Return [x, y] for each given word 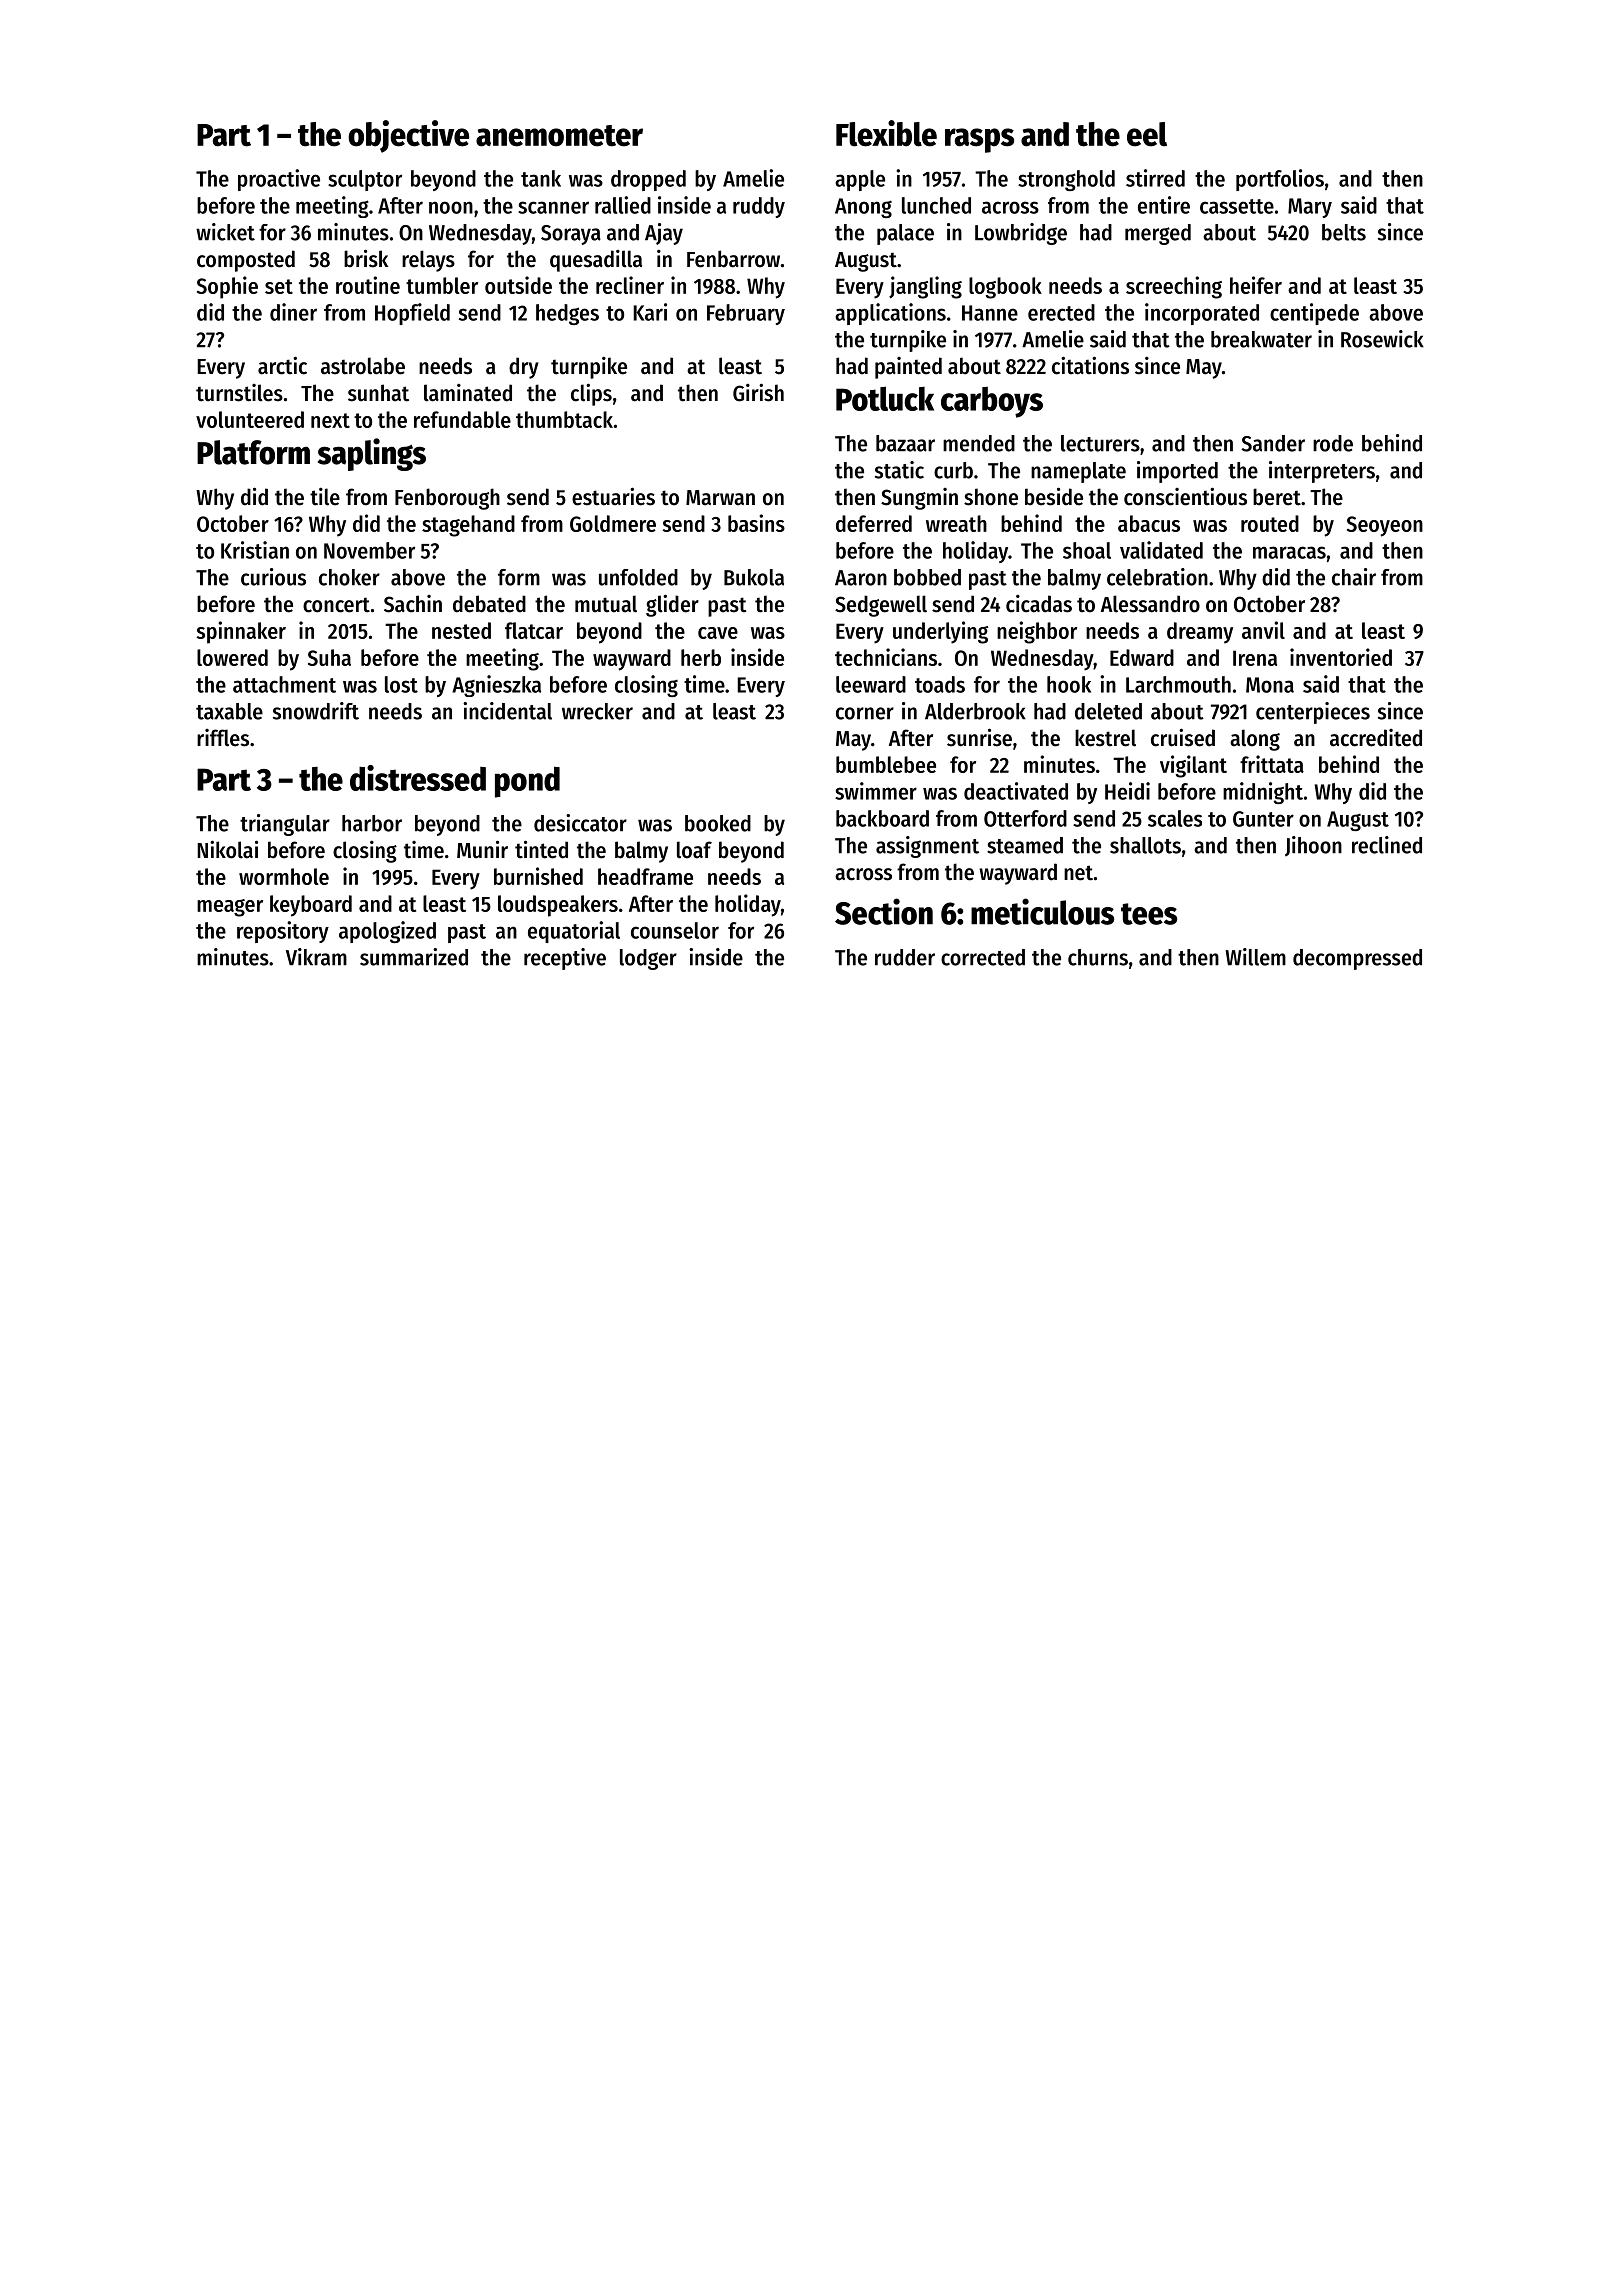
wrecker [597, 711]
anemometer [559, 136]
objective [408, 136]
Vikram [316, 957]
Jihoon [1313, 846]
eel [1147, 134]
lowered [232, 657]
